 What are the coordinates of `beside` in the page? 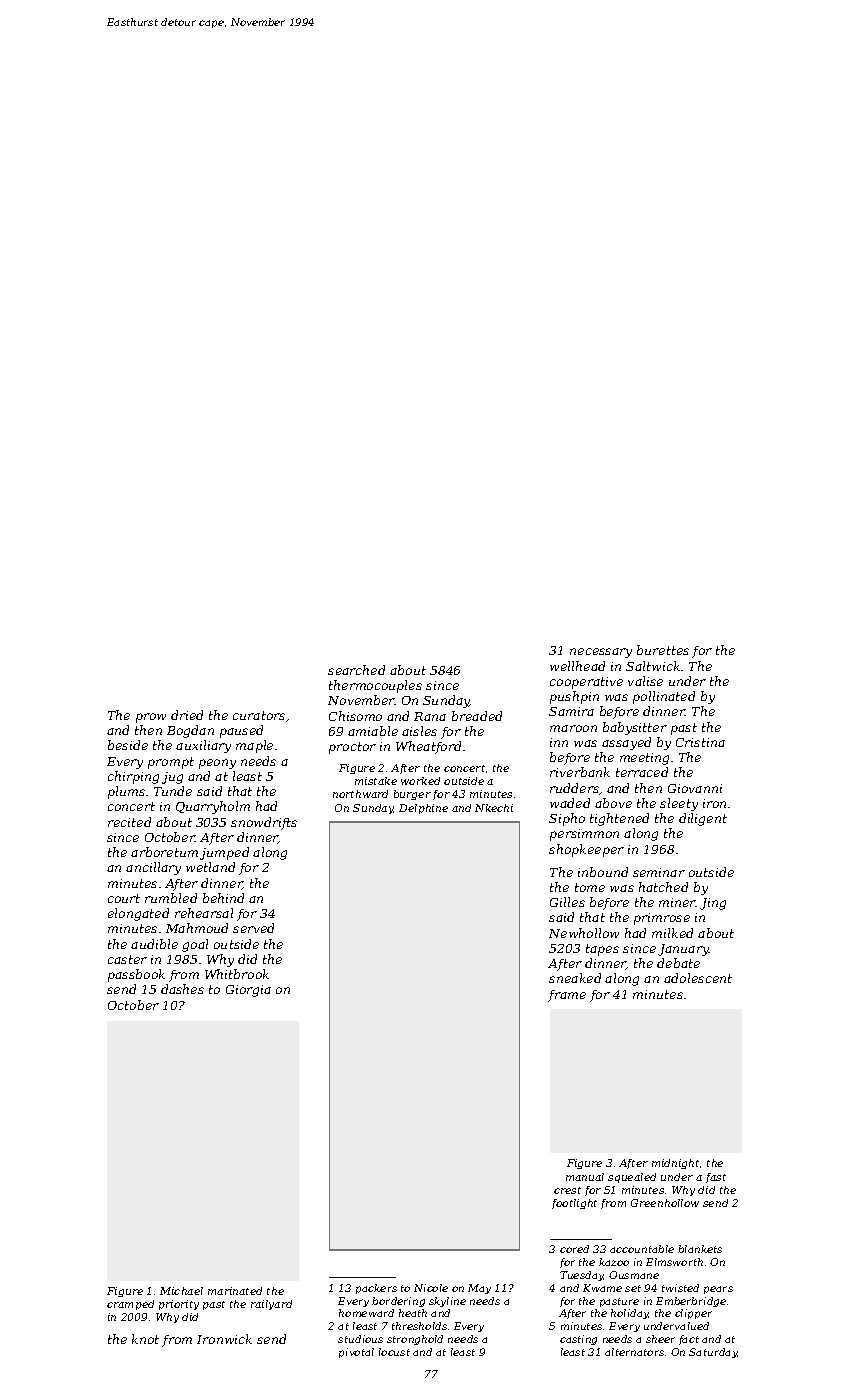 It's located at (128, 745).
